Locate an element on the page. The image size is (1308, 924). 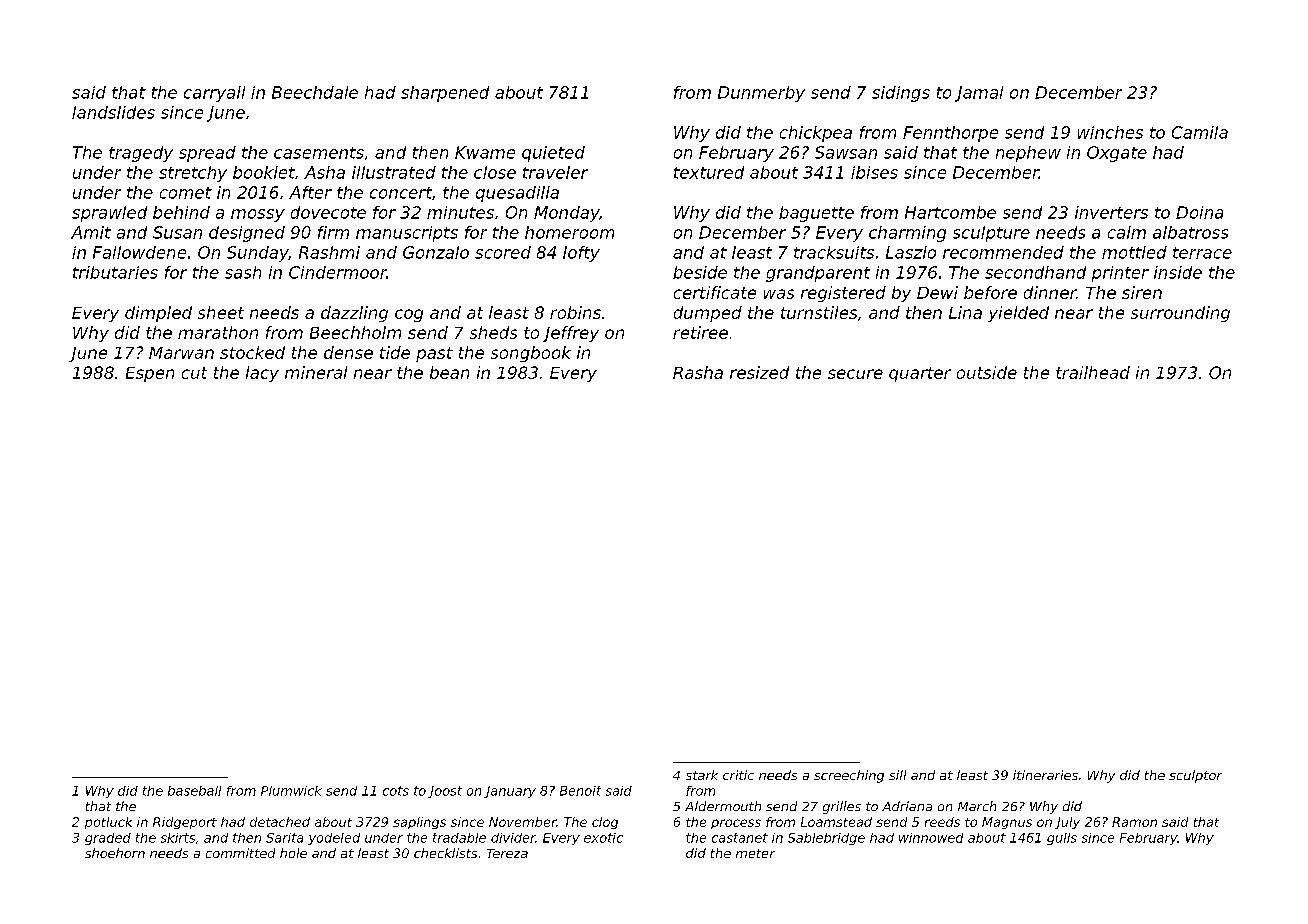
trailhead is located at coordinates (1093, 372).
